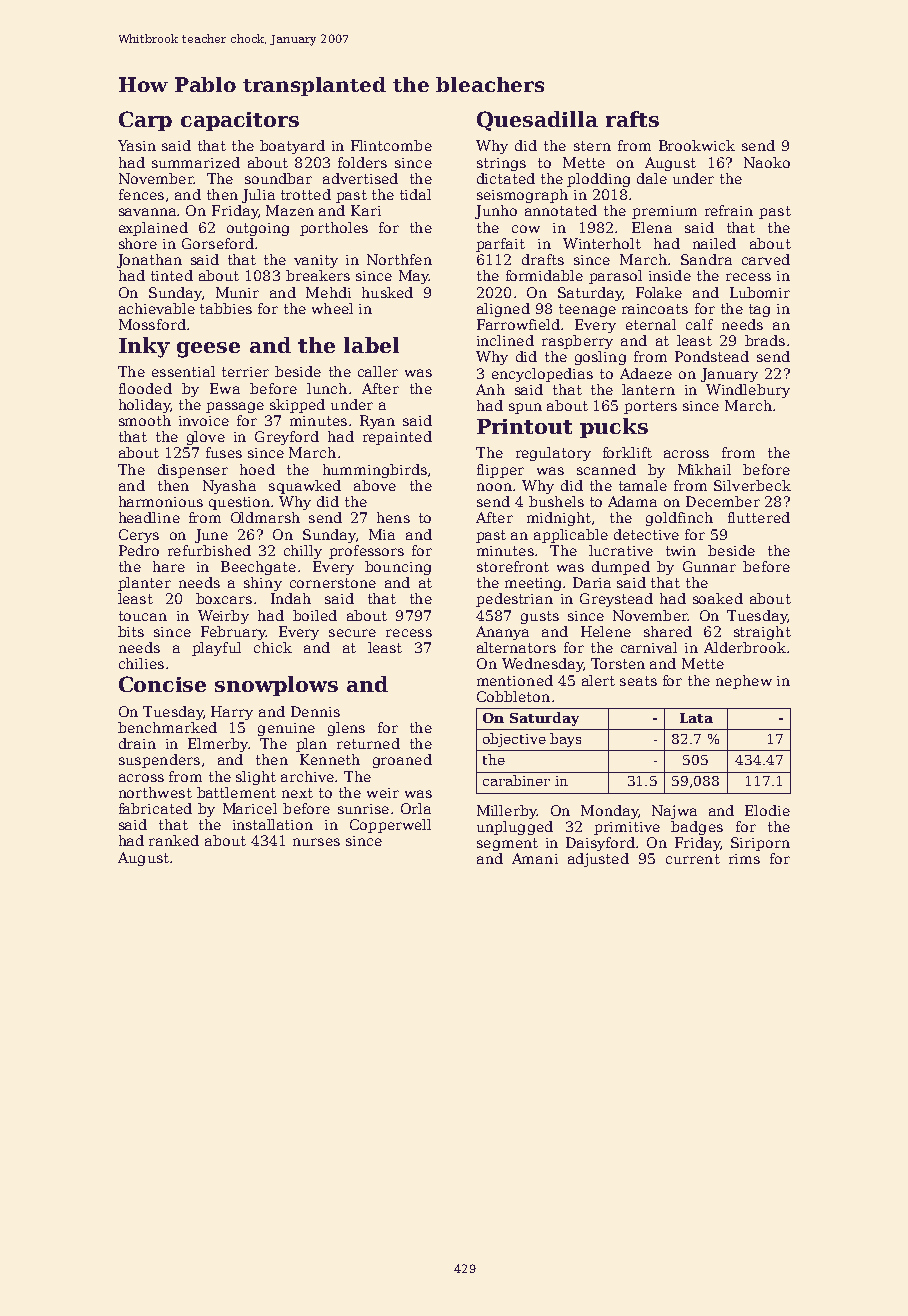  Describe the element at coordinates (648, 389) in the screenshot. I see `lantern` at that location.
